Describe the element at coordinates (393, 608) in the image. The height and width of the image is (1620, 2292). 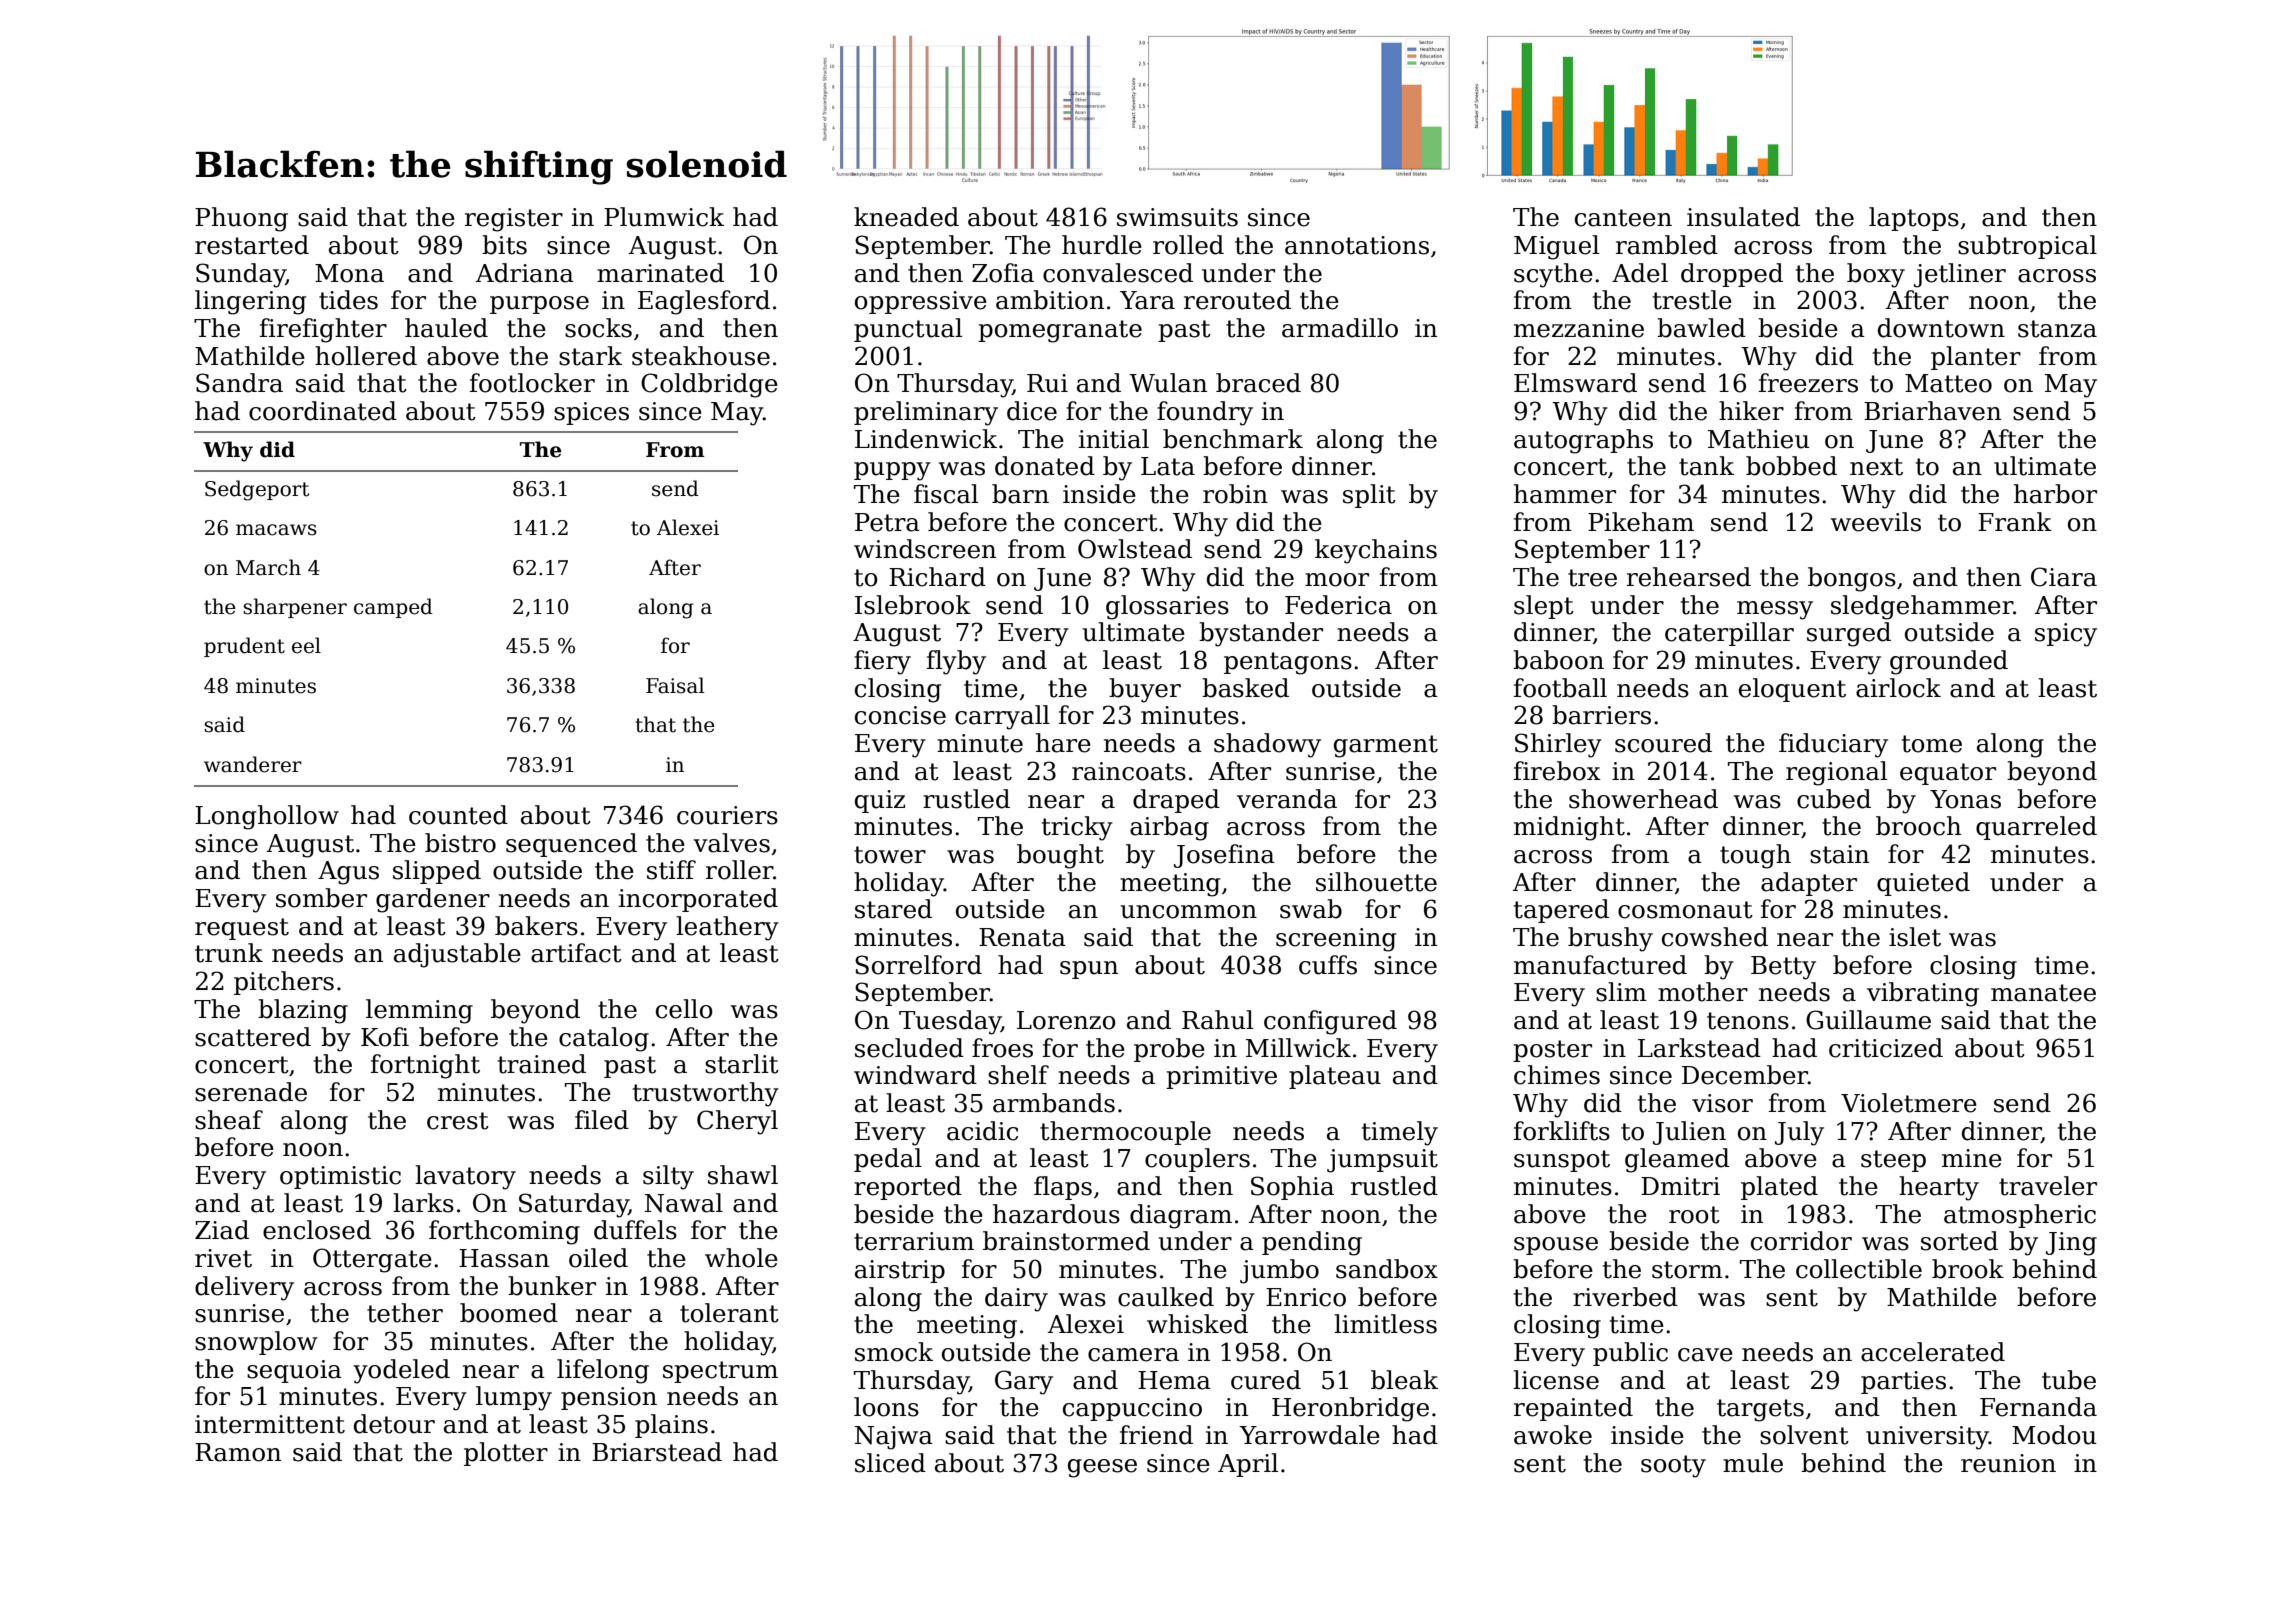
I see `camped` at that location.
